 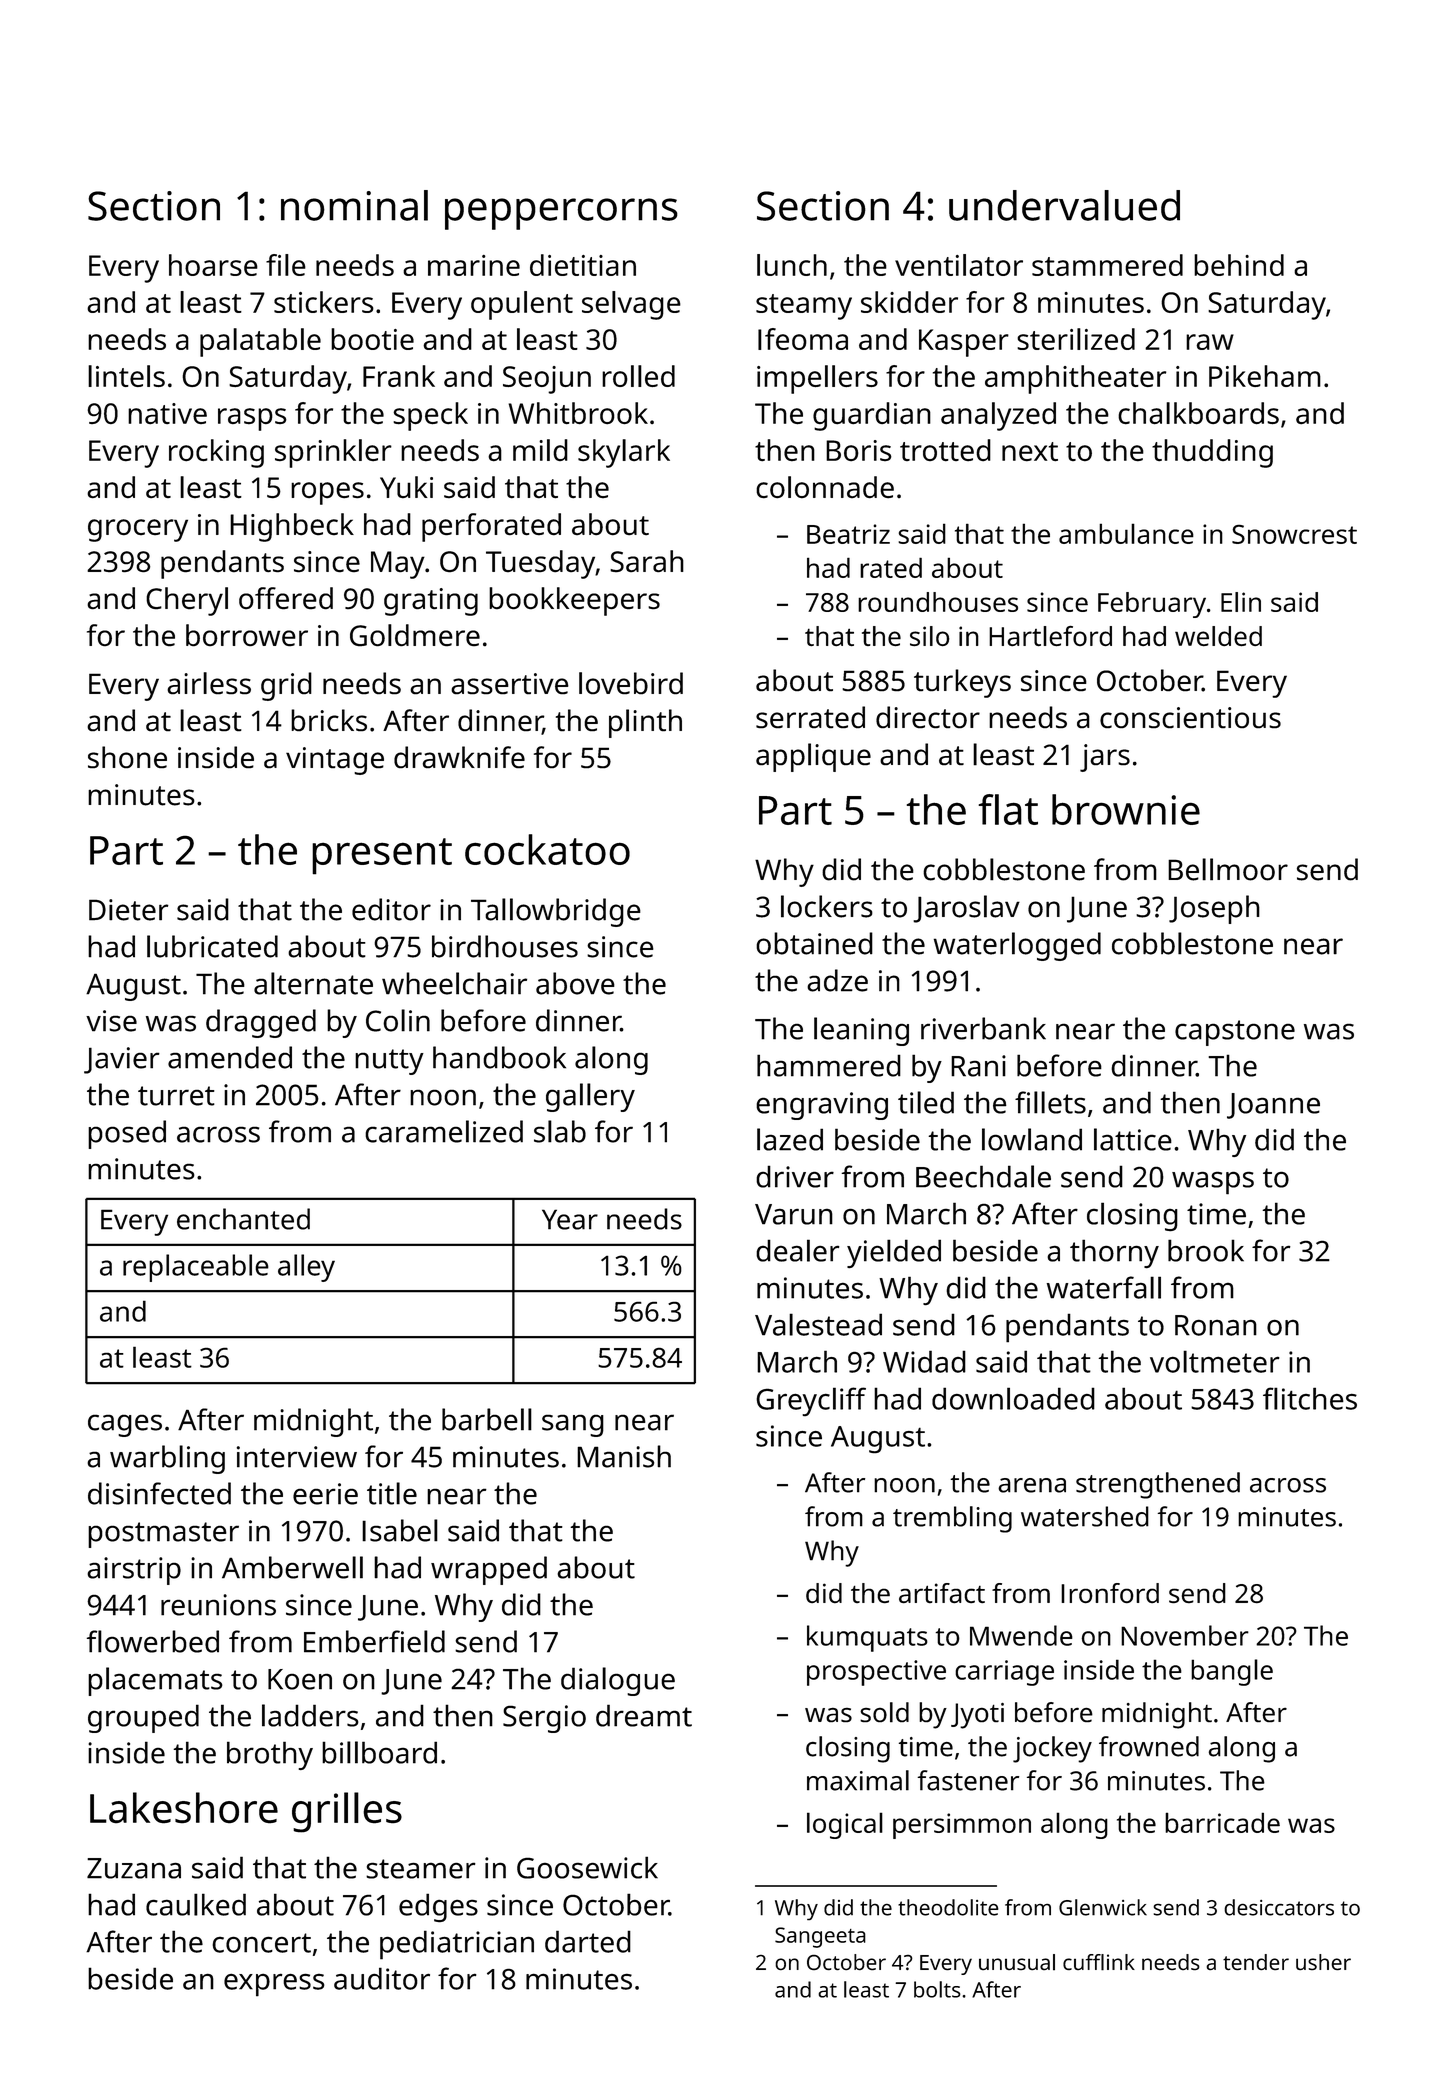 What do you see at coordinates (647, 561) in the page?
I see `Sarah` at bounding box center [647, 561].
